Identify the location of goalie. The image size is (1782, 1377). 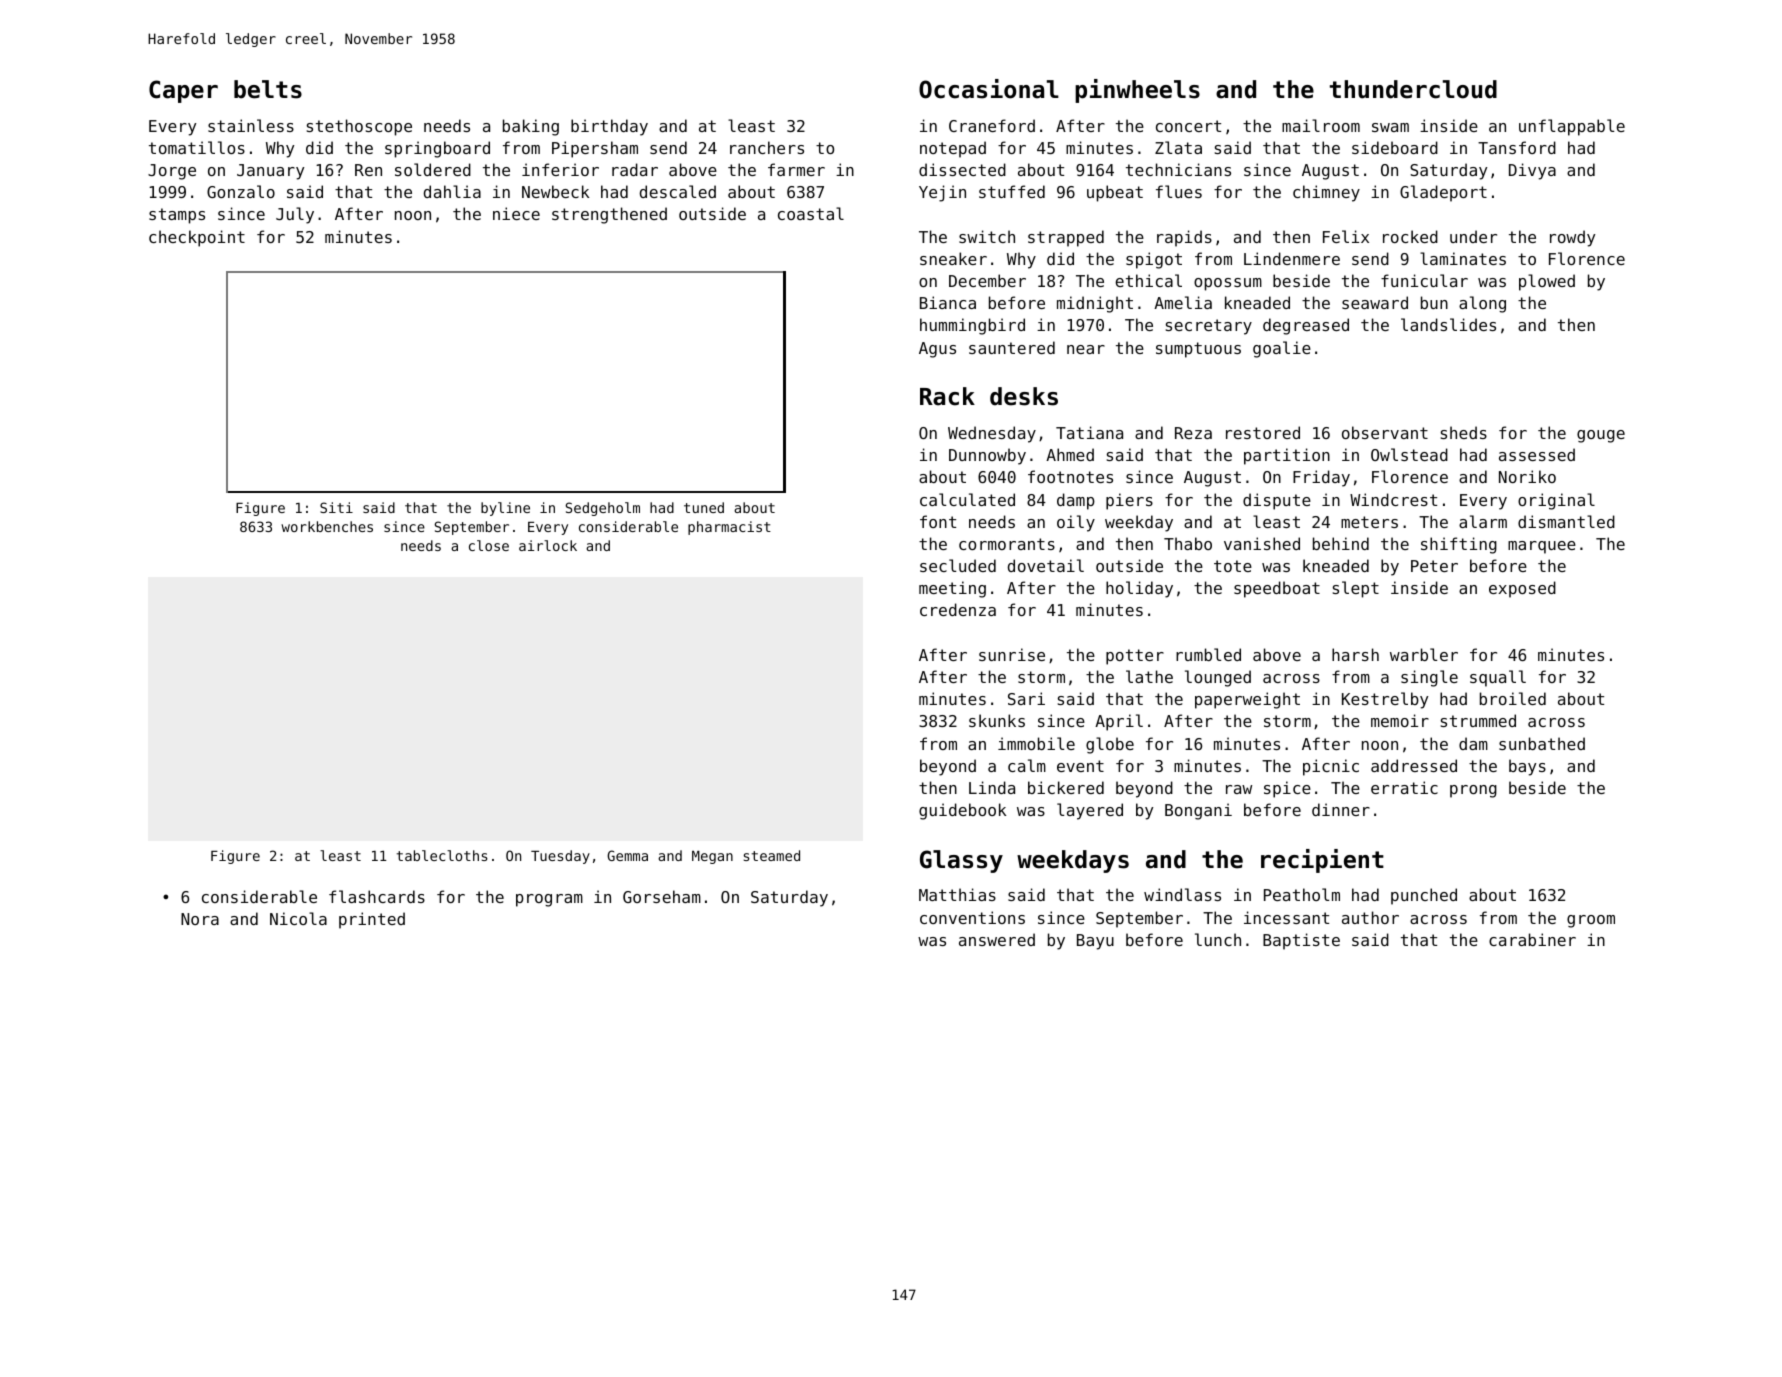
(1282, 349).
